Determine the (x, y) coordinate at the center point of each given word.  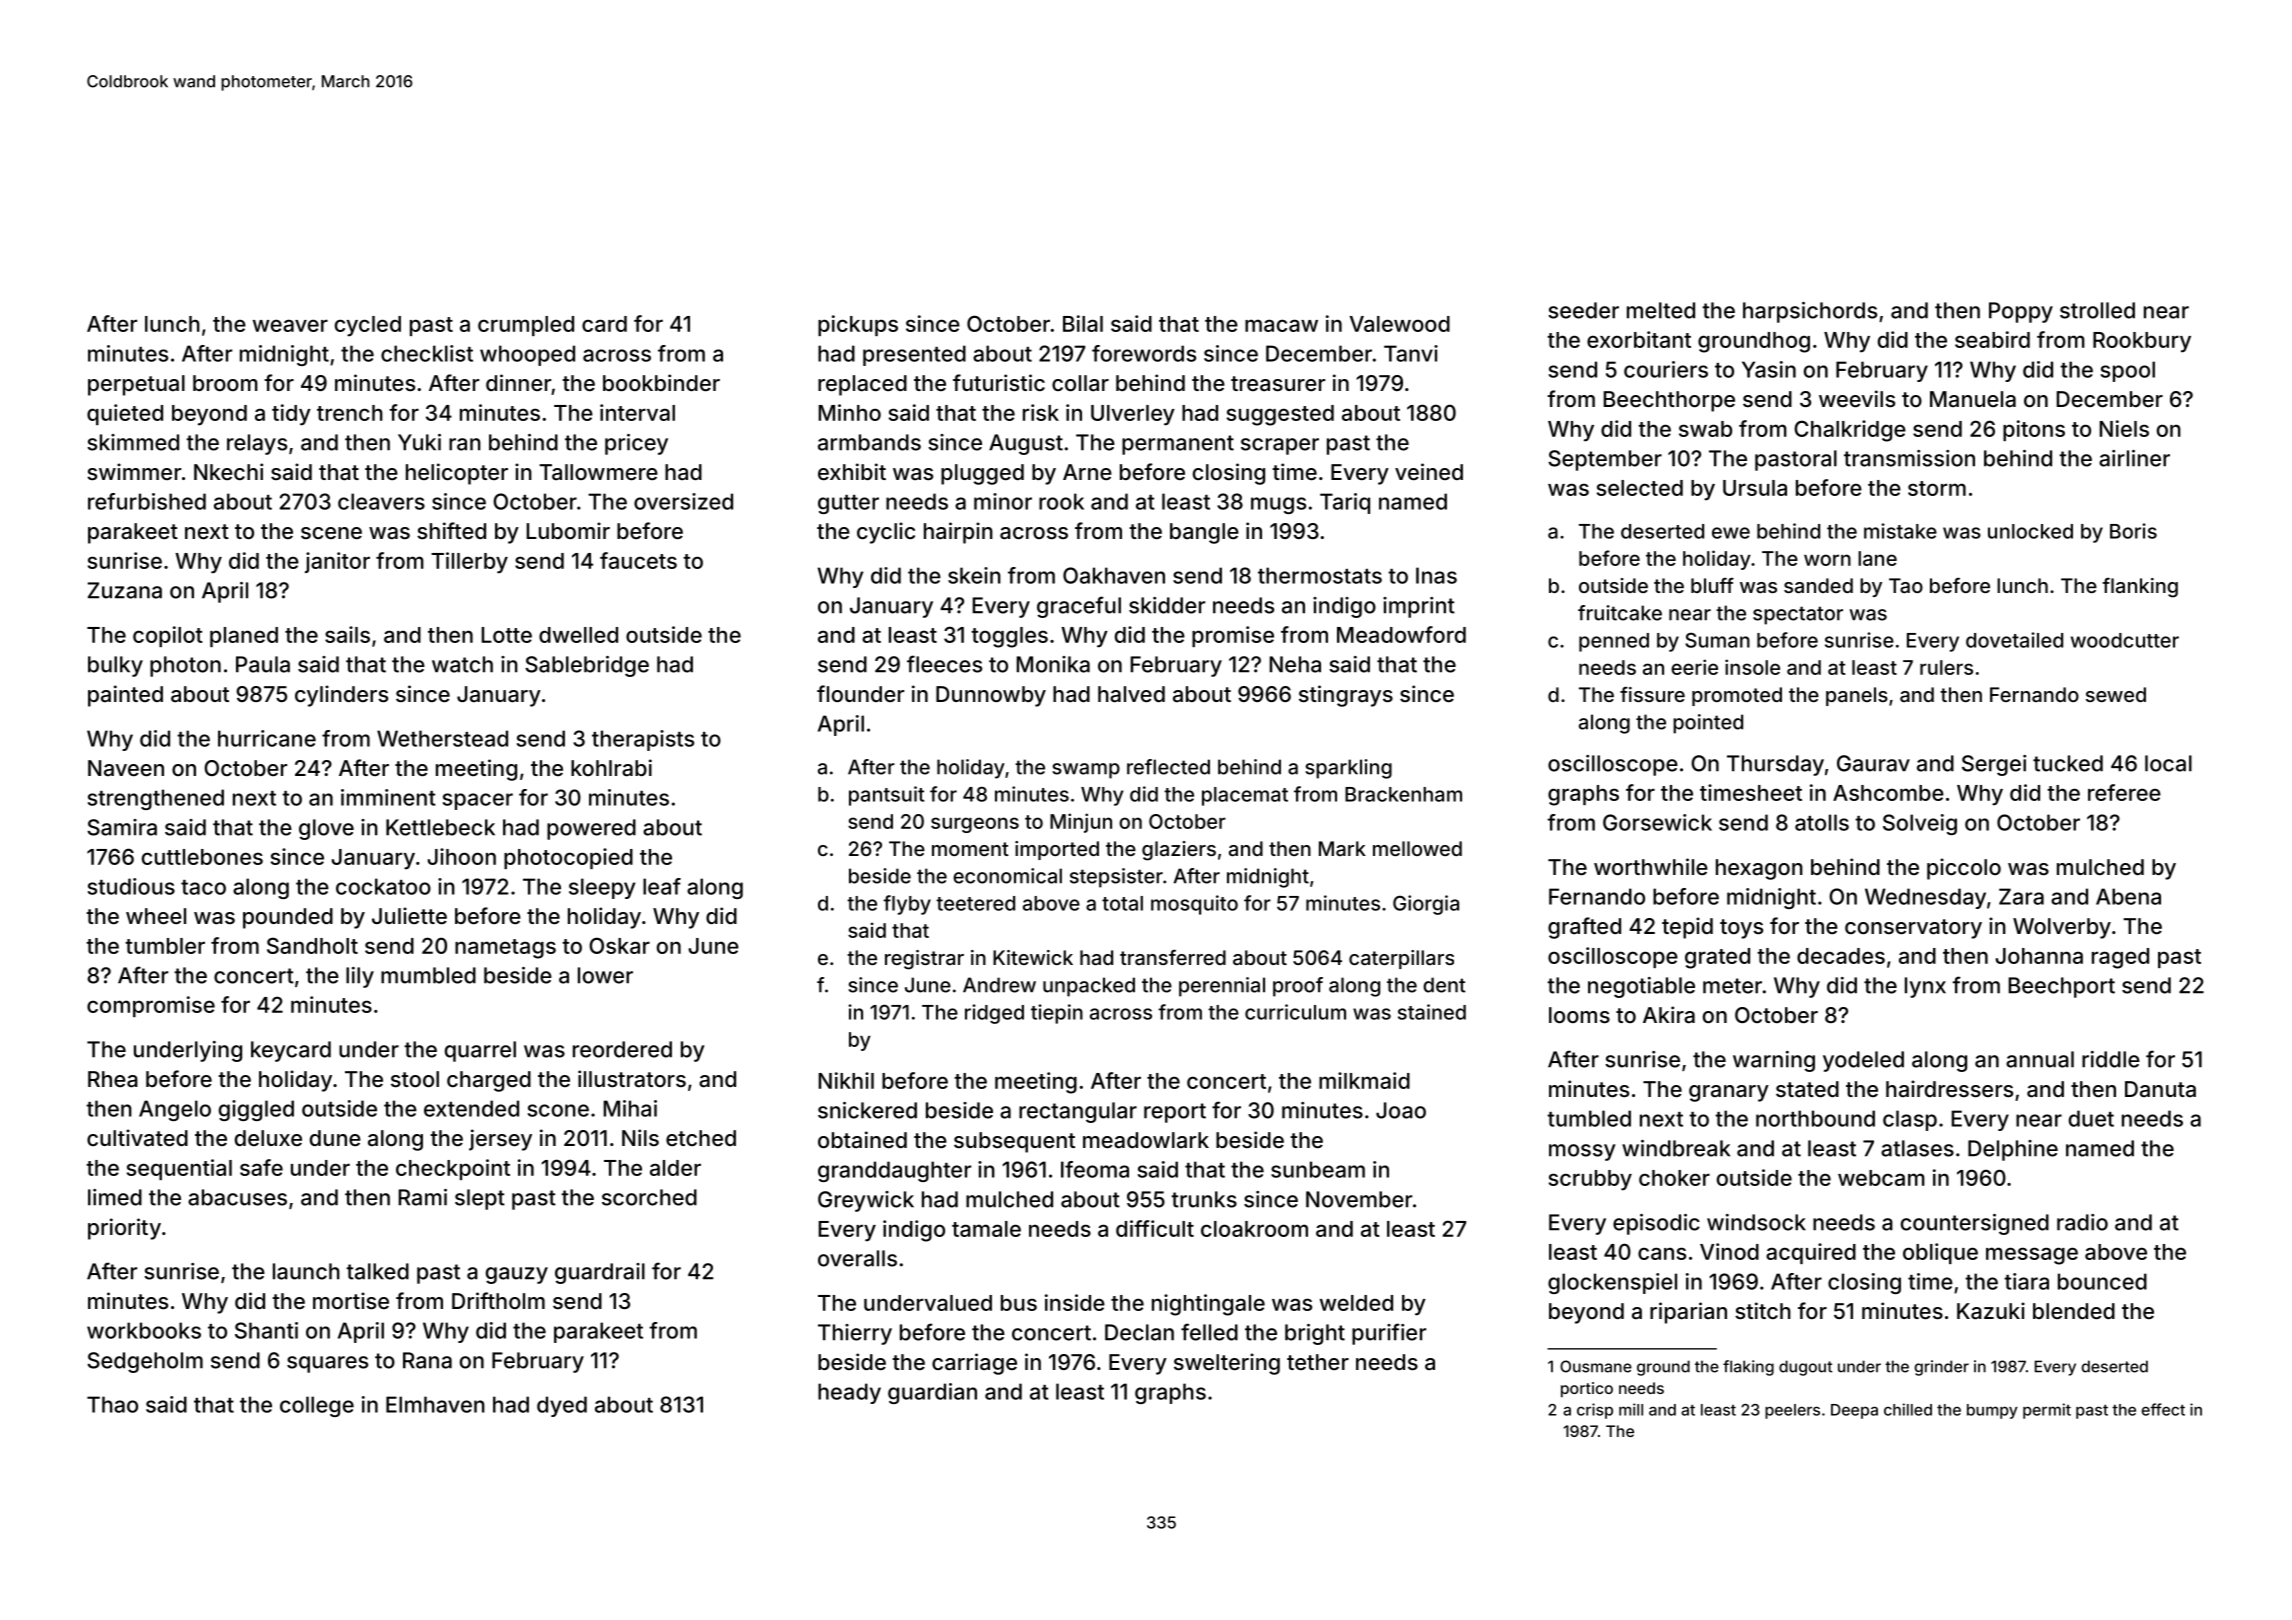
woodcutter (2125, 640)
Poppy (2021, 312)
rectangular (1078, 1112)
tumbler (165, 946)
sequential (179, 1169)
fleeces (944, 664)
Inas (1436, 575)
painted (125, 696)
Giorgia (1426, 905)
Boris (2133, 531)
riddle (2111, 1059)
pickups (858, 325)
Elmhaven (435, 1404)
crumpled (526, 326)
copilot (168, 636)
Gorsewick (1657, 822)
